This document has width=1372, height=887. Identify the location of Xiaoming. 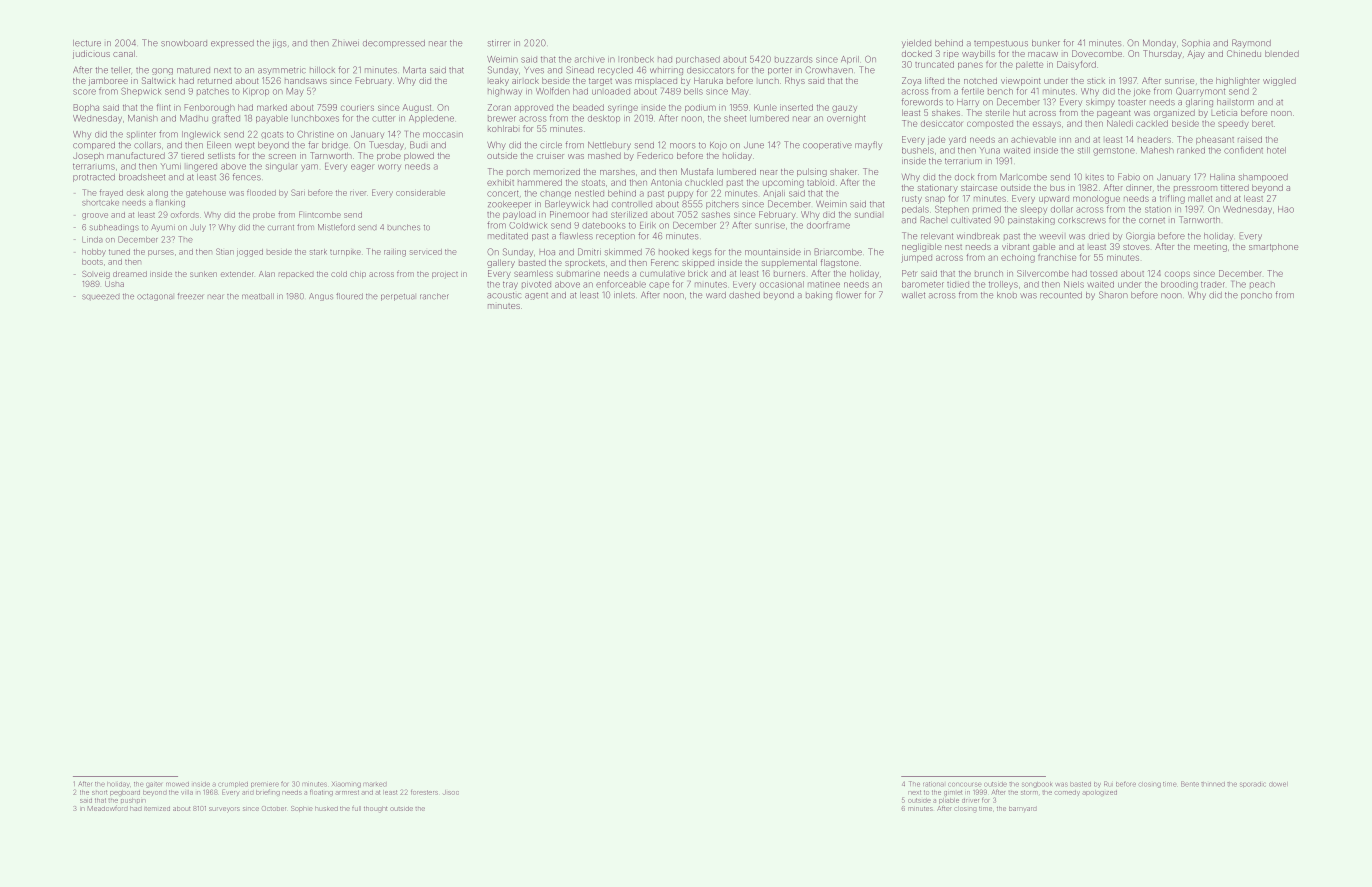
(346, 785).
